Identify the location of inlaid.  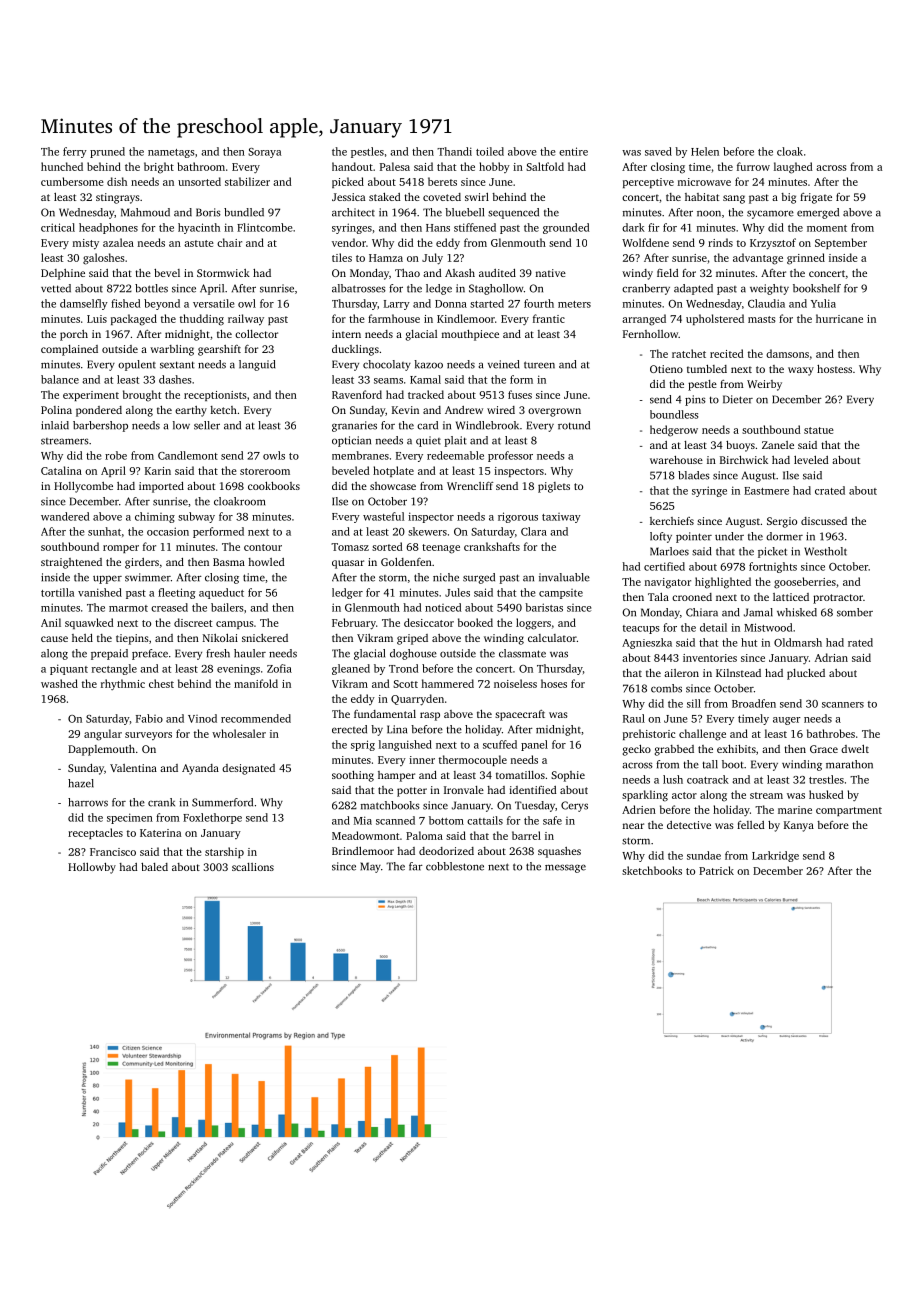
(55, 425).
